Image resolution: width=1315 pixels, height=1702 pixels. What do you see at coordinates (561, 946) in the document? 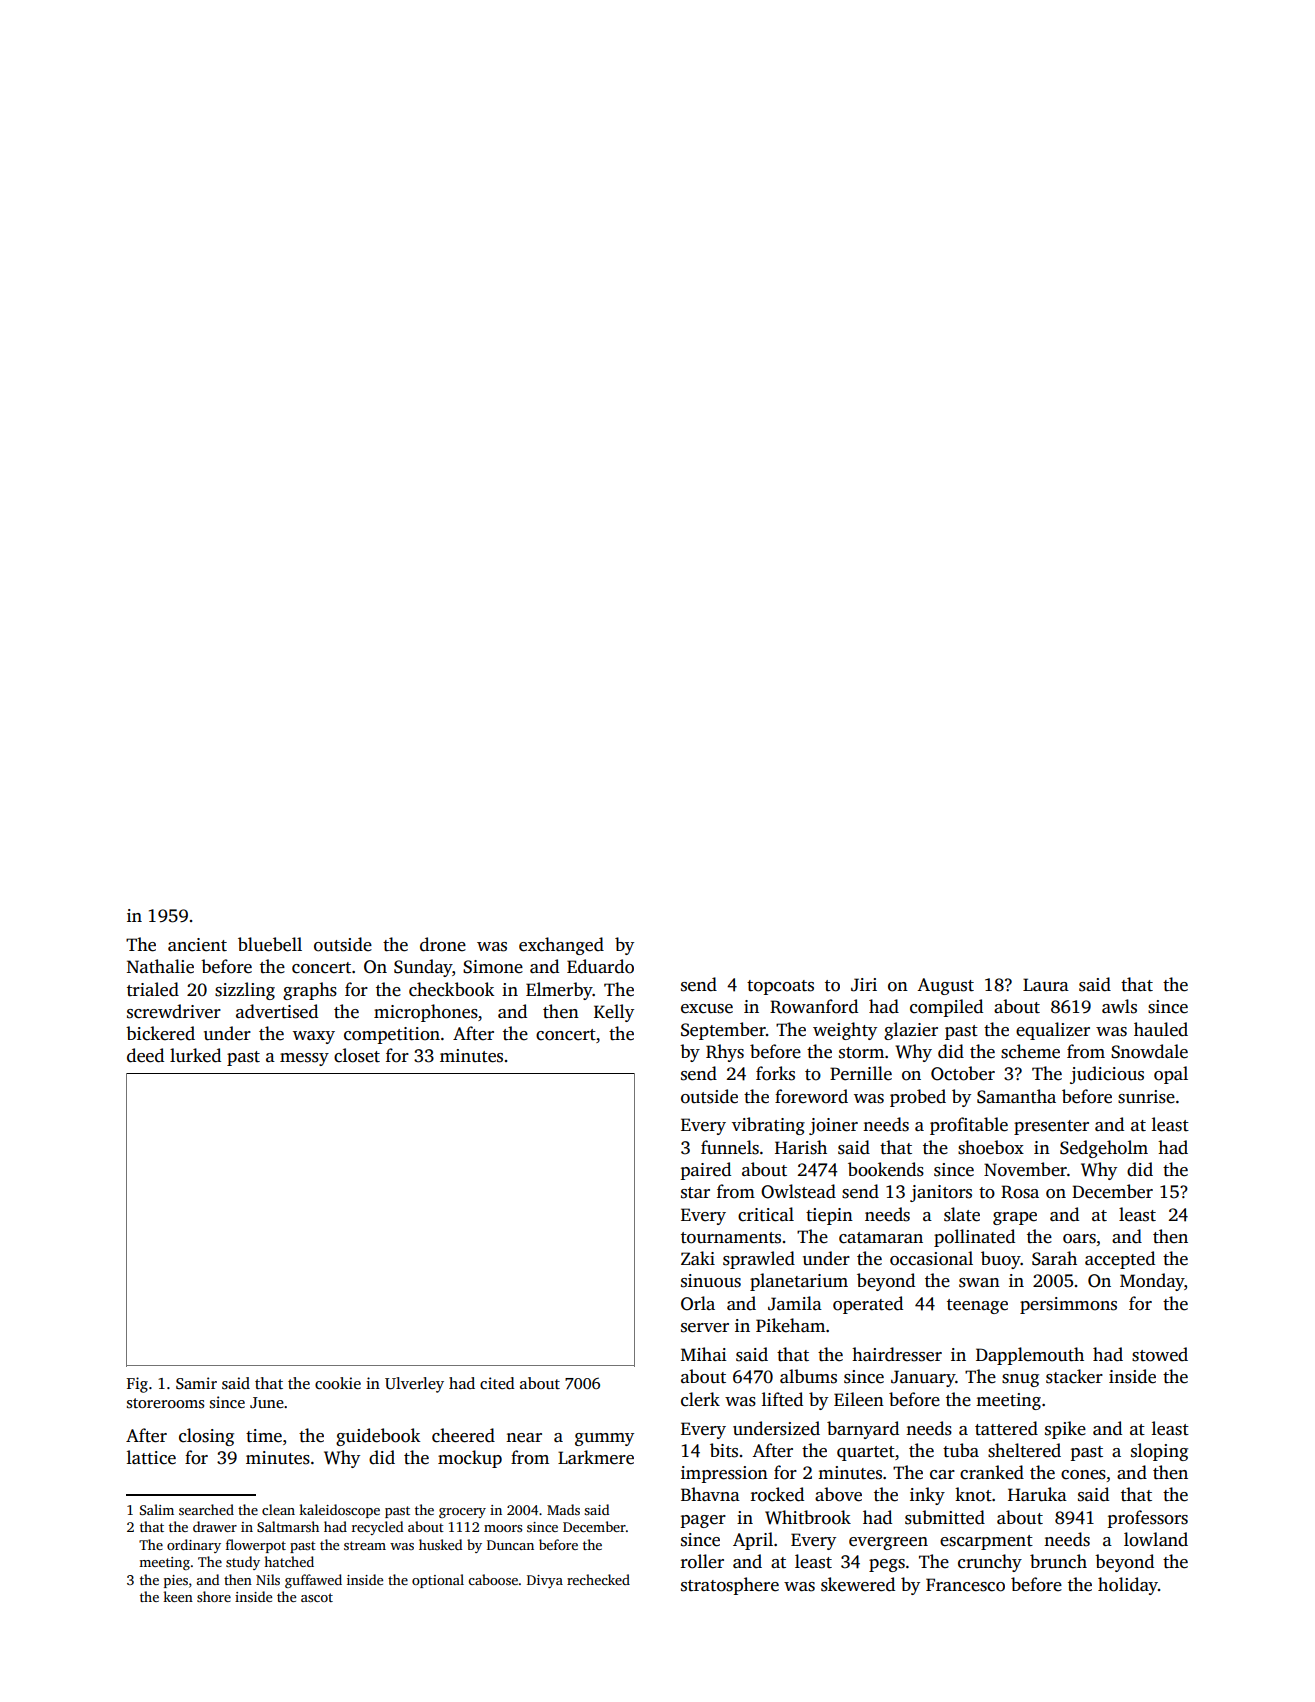
I see `exchanged` at bounding box center [561, 946].
